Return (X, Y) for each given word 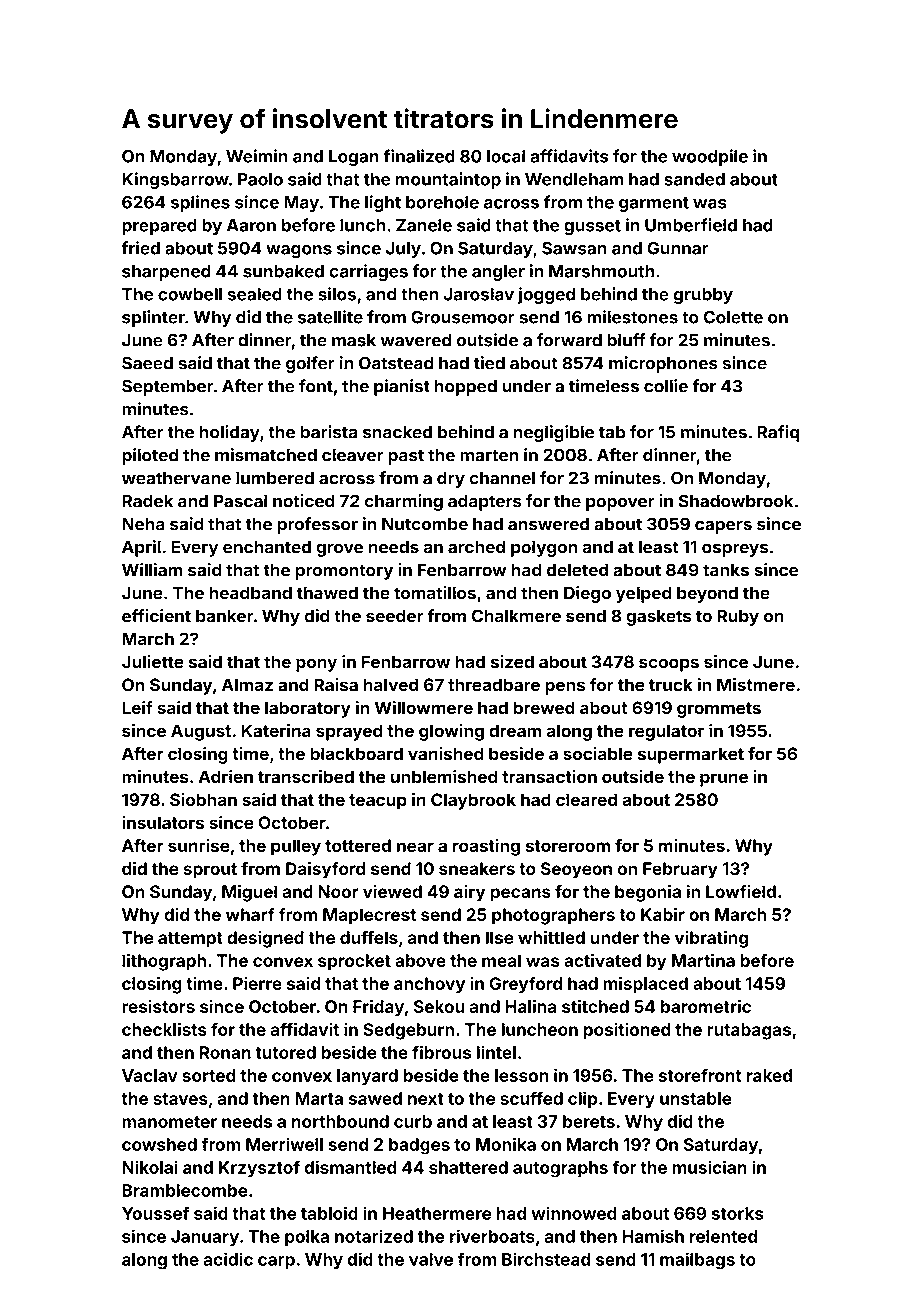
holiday (230, 433)
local (506, 156)
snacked (397, 432)
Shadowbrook (736, 501)
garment (654, 204)
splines (200, 203)
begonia (648, 893)
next (426, 1099)
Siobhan (203, 799)
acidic (228, 1259)
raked (769, 1075)
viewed (392, 891)
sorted (209, 1075)
